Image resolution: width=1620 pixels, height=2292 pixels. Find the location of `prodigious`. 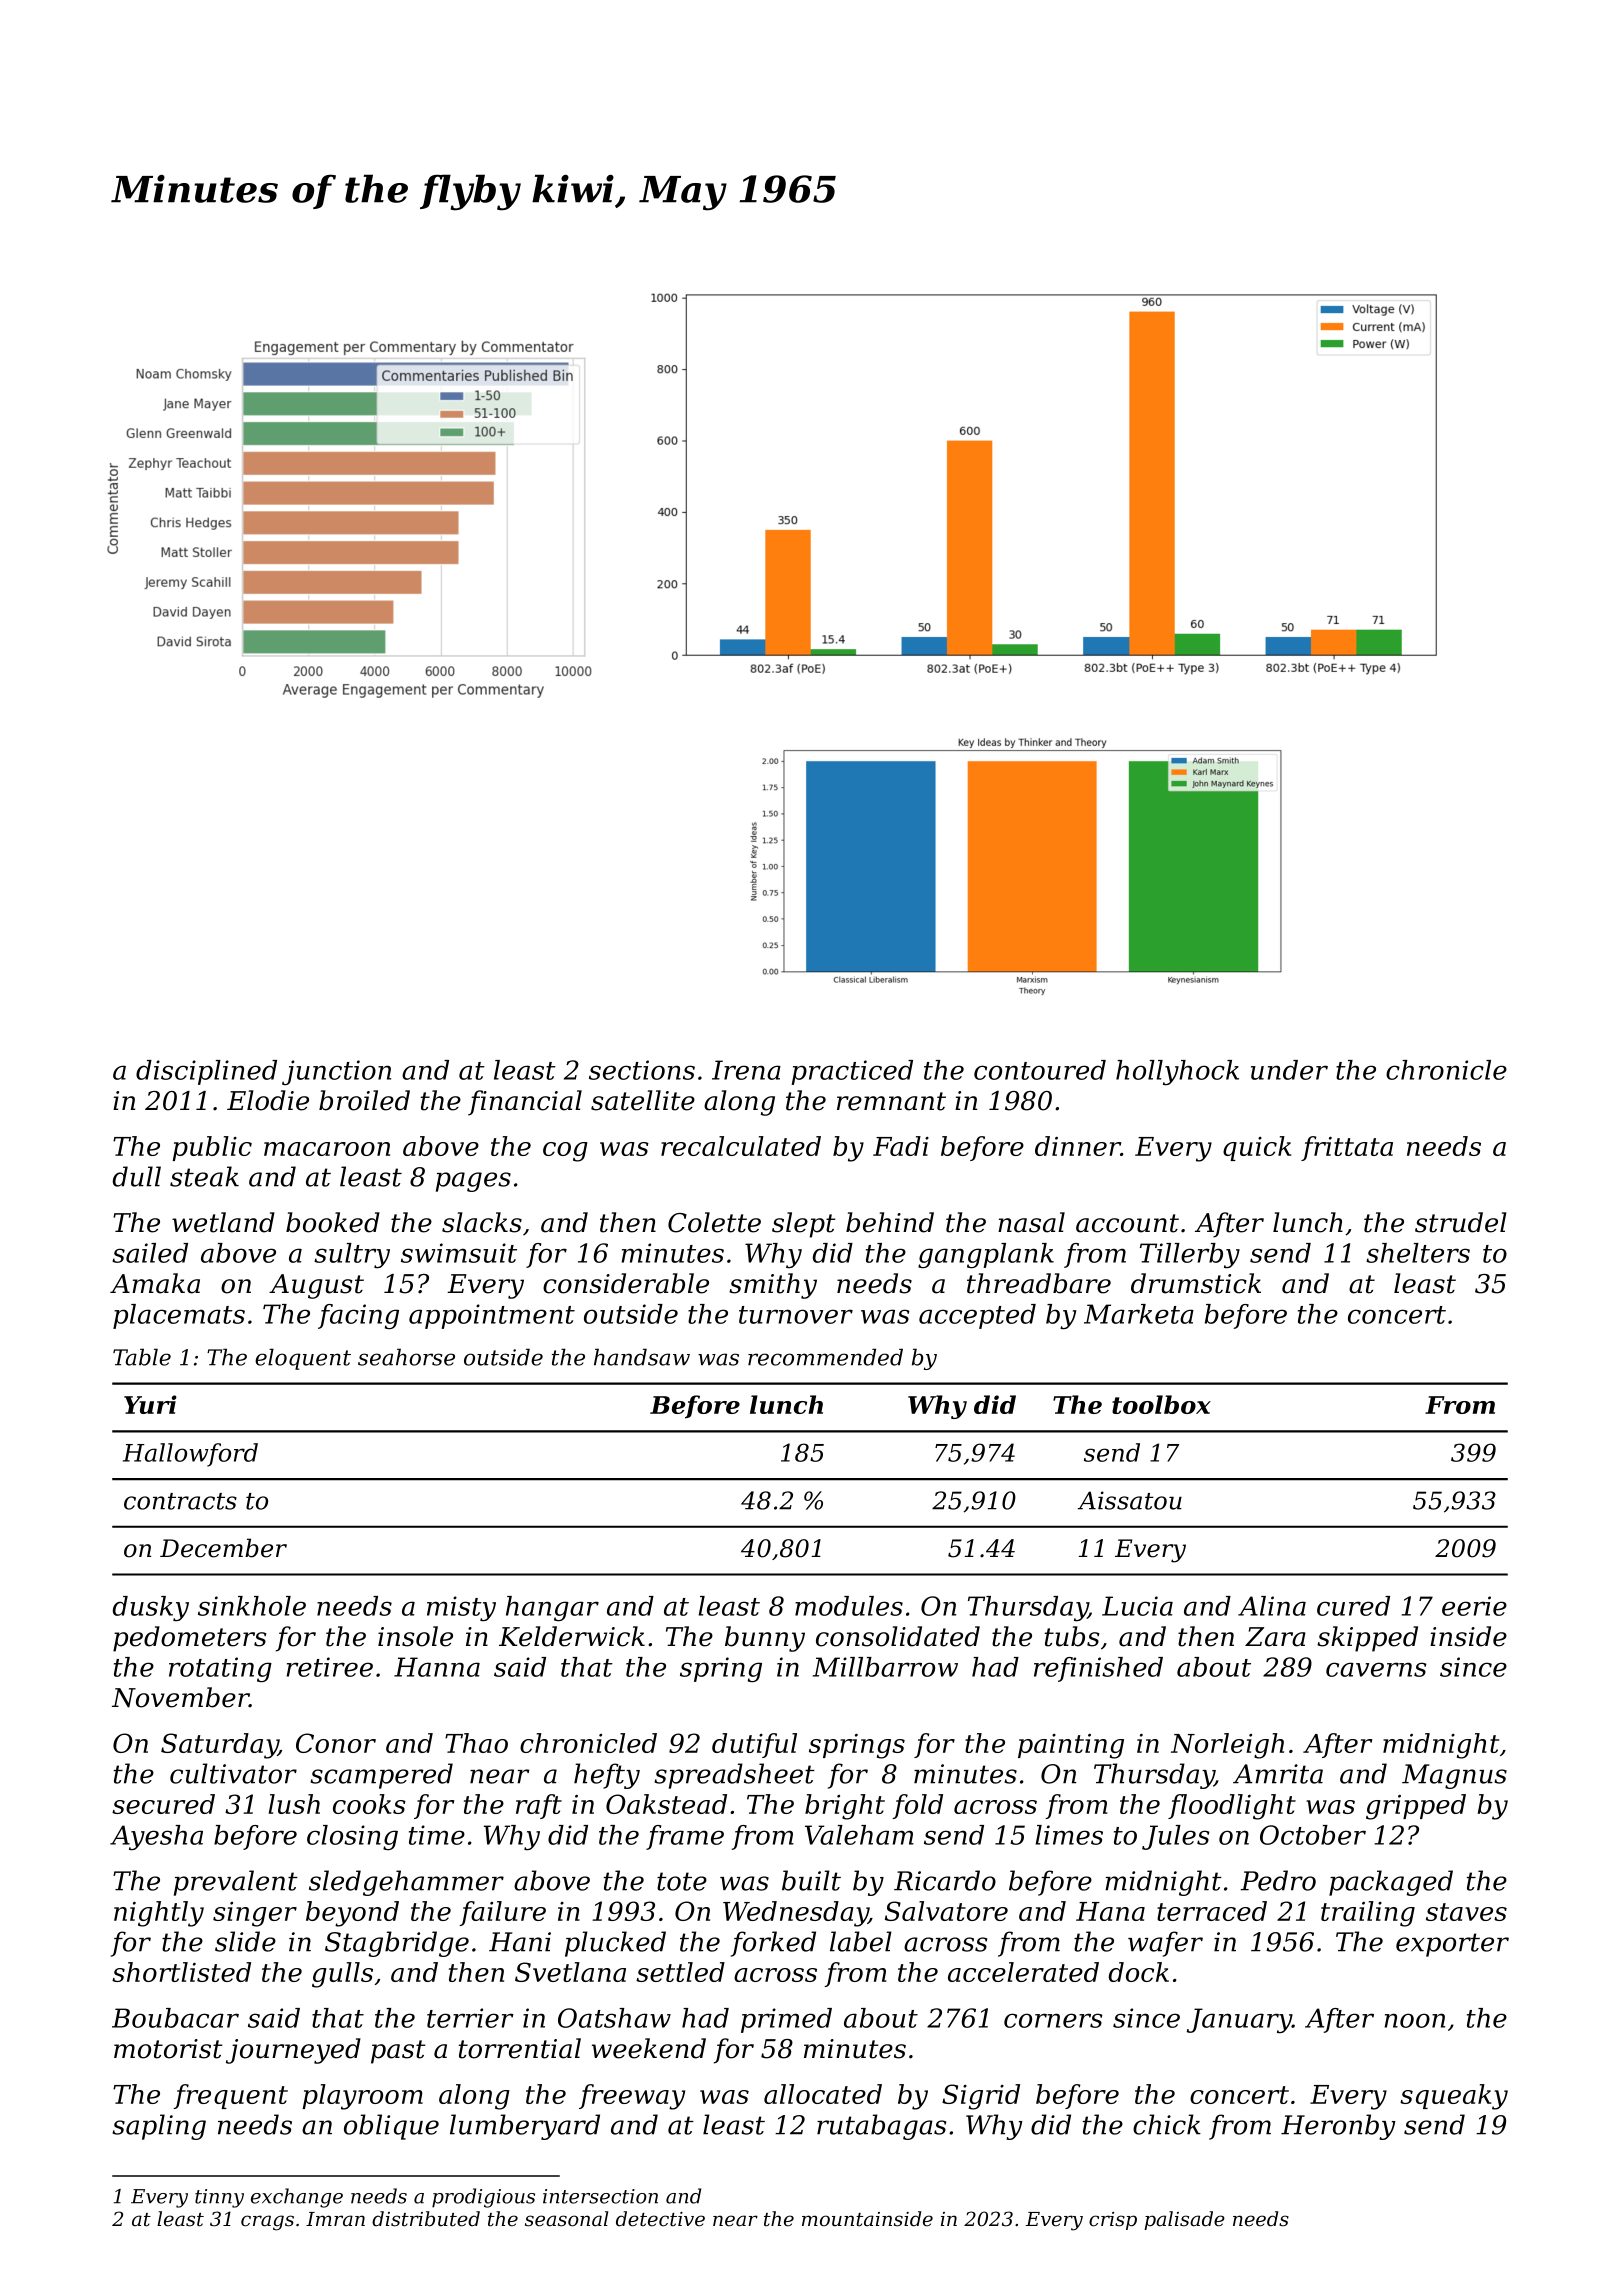

prodigious is located at coordinates (483, 2198).
